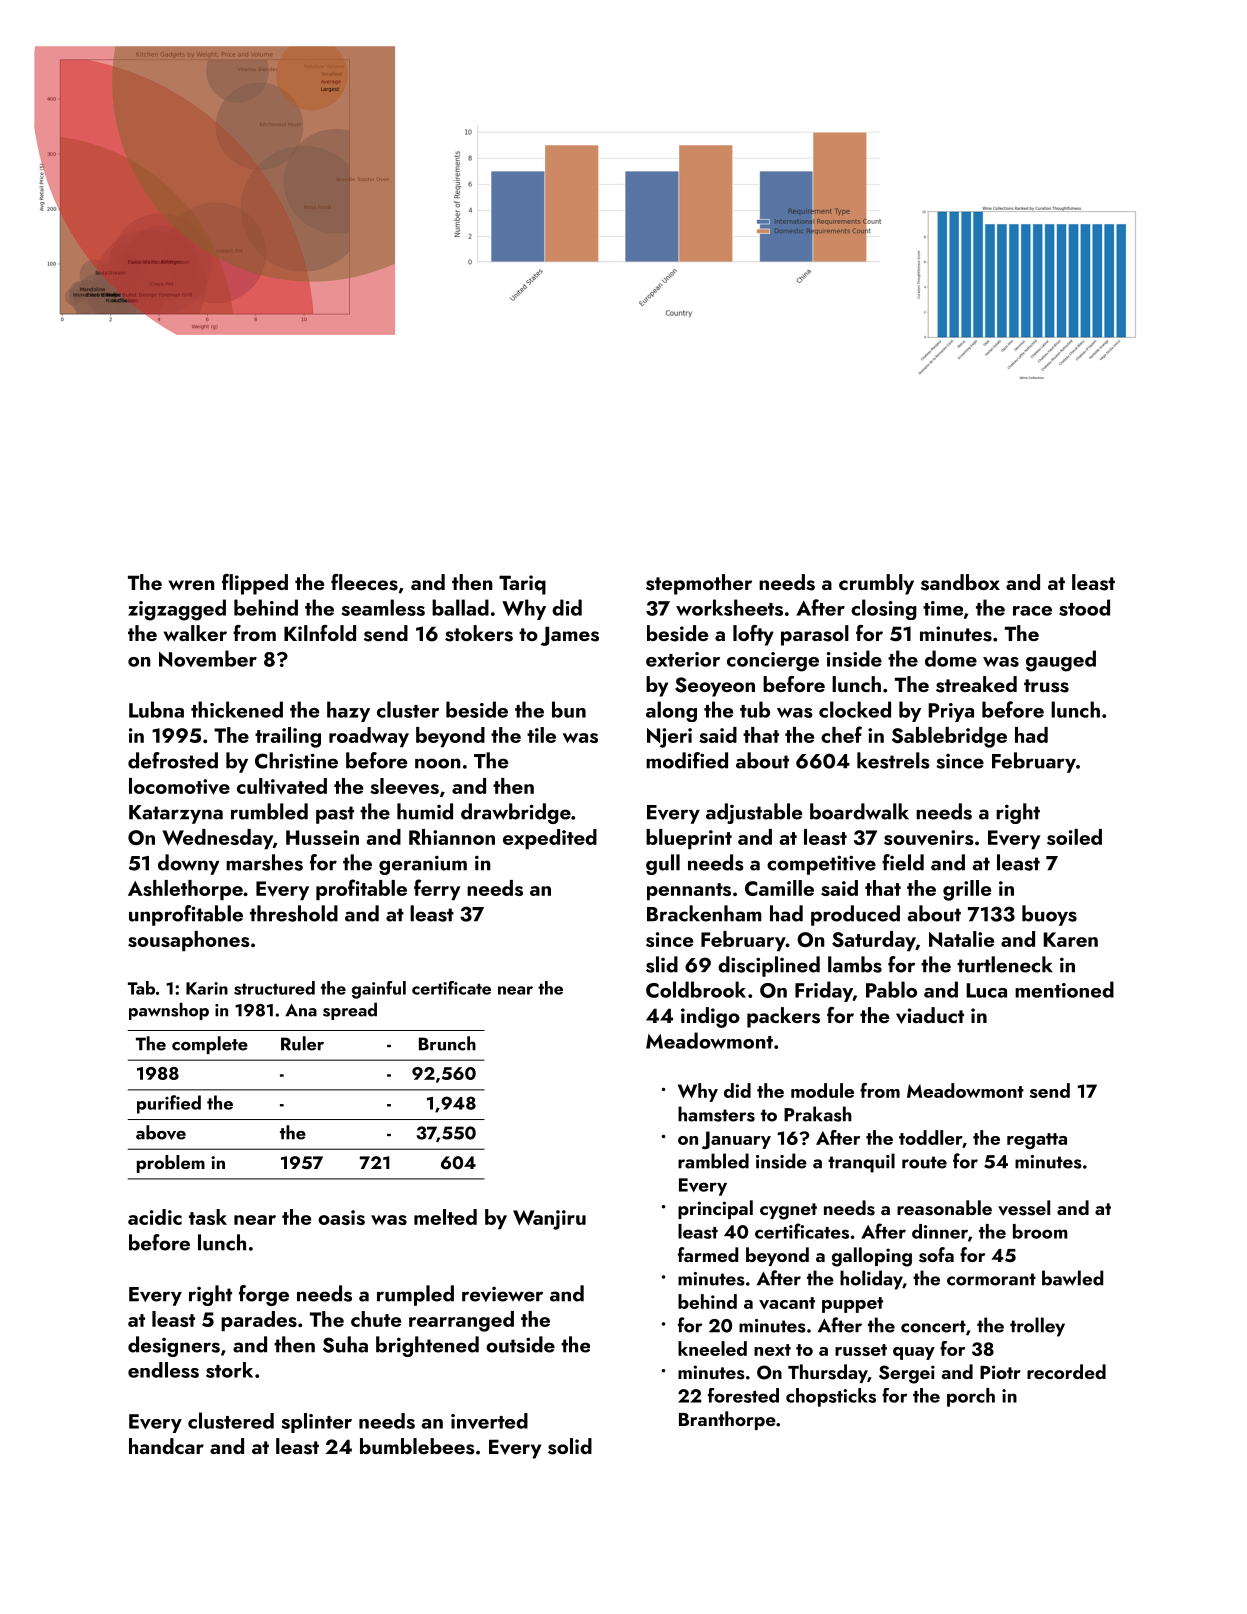  I want to click on chute, so click(376, 1319).
